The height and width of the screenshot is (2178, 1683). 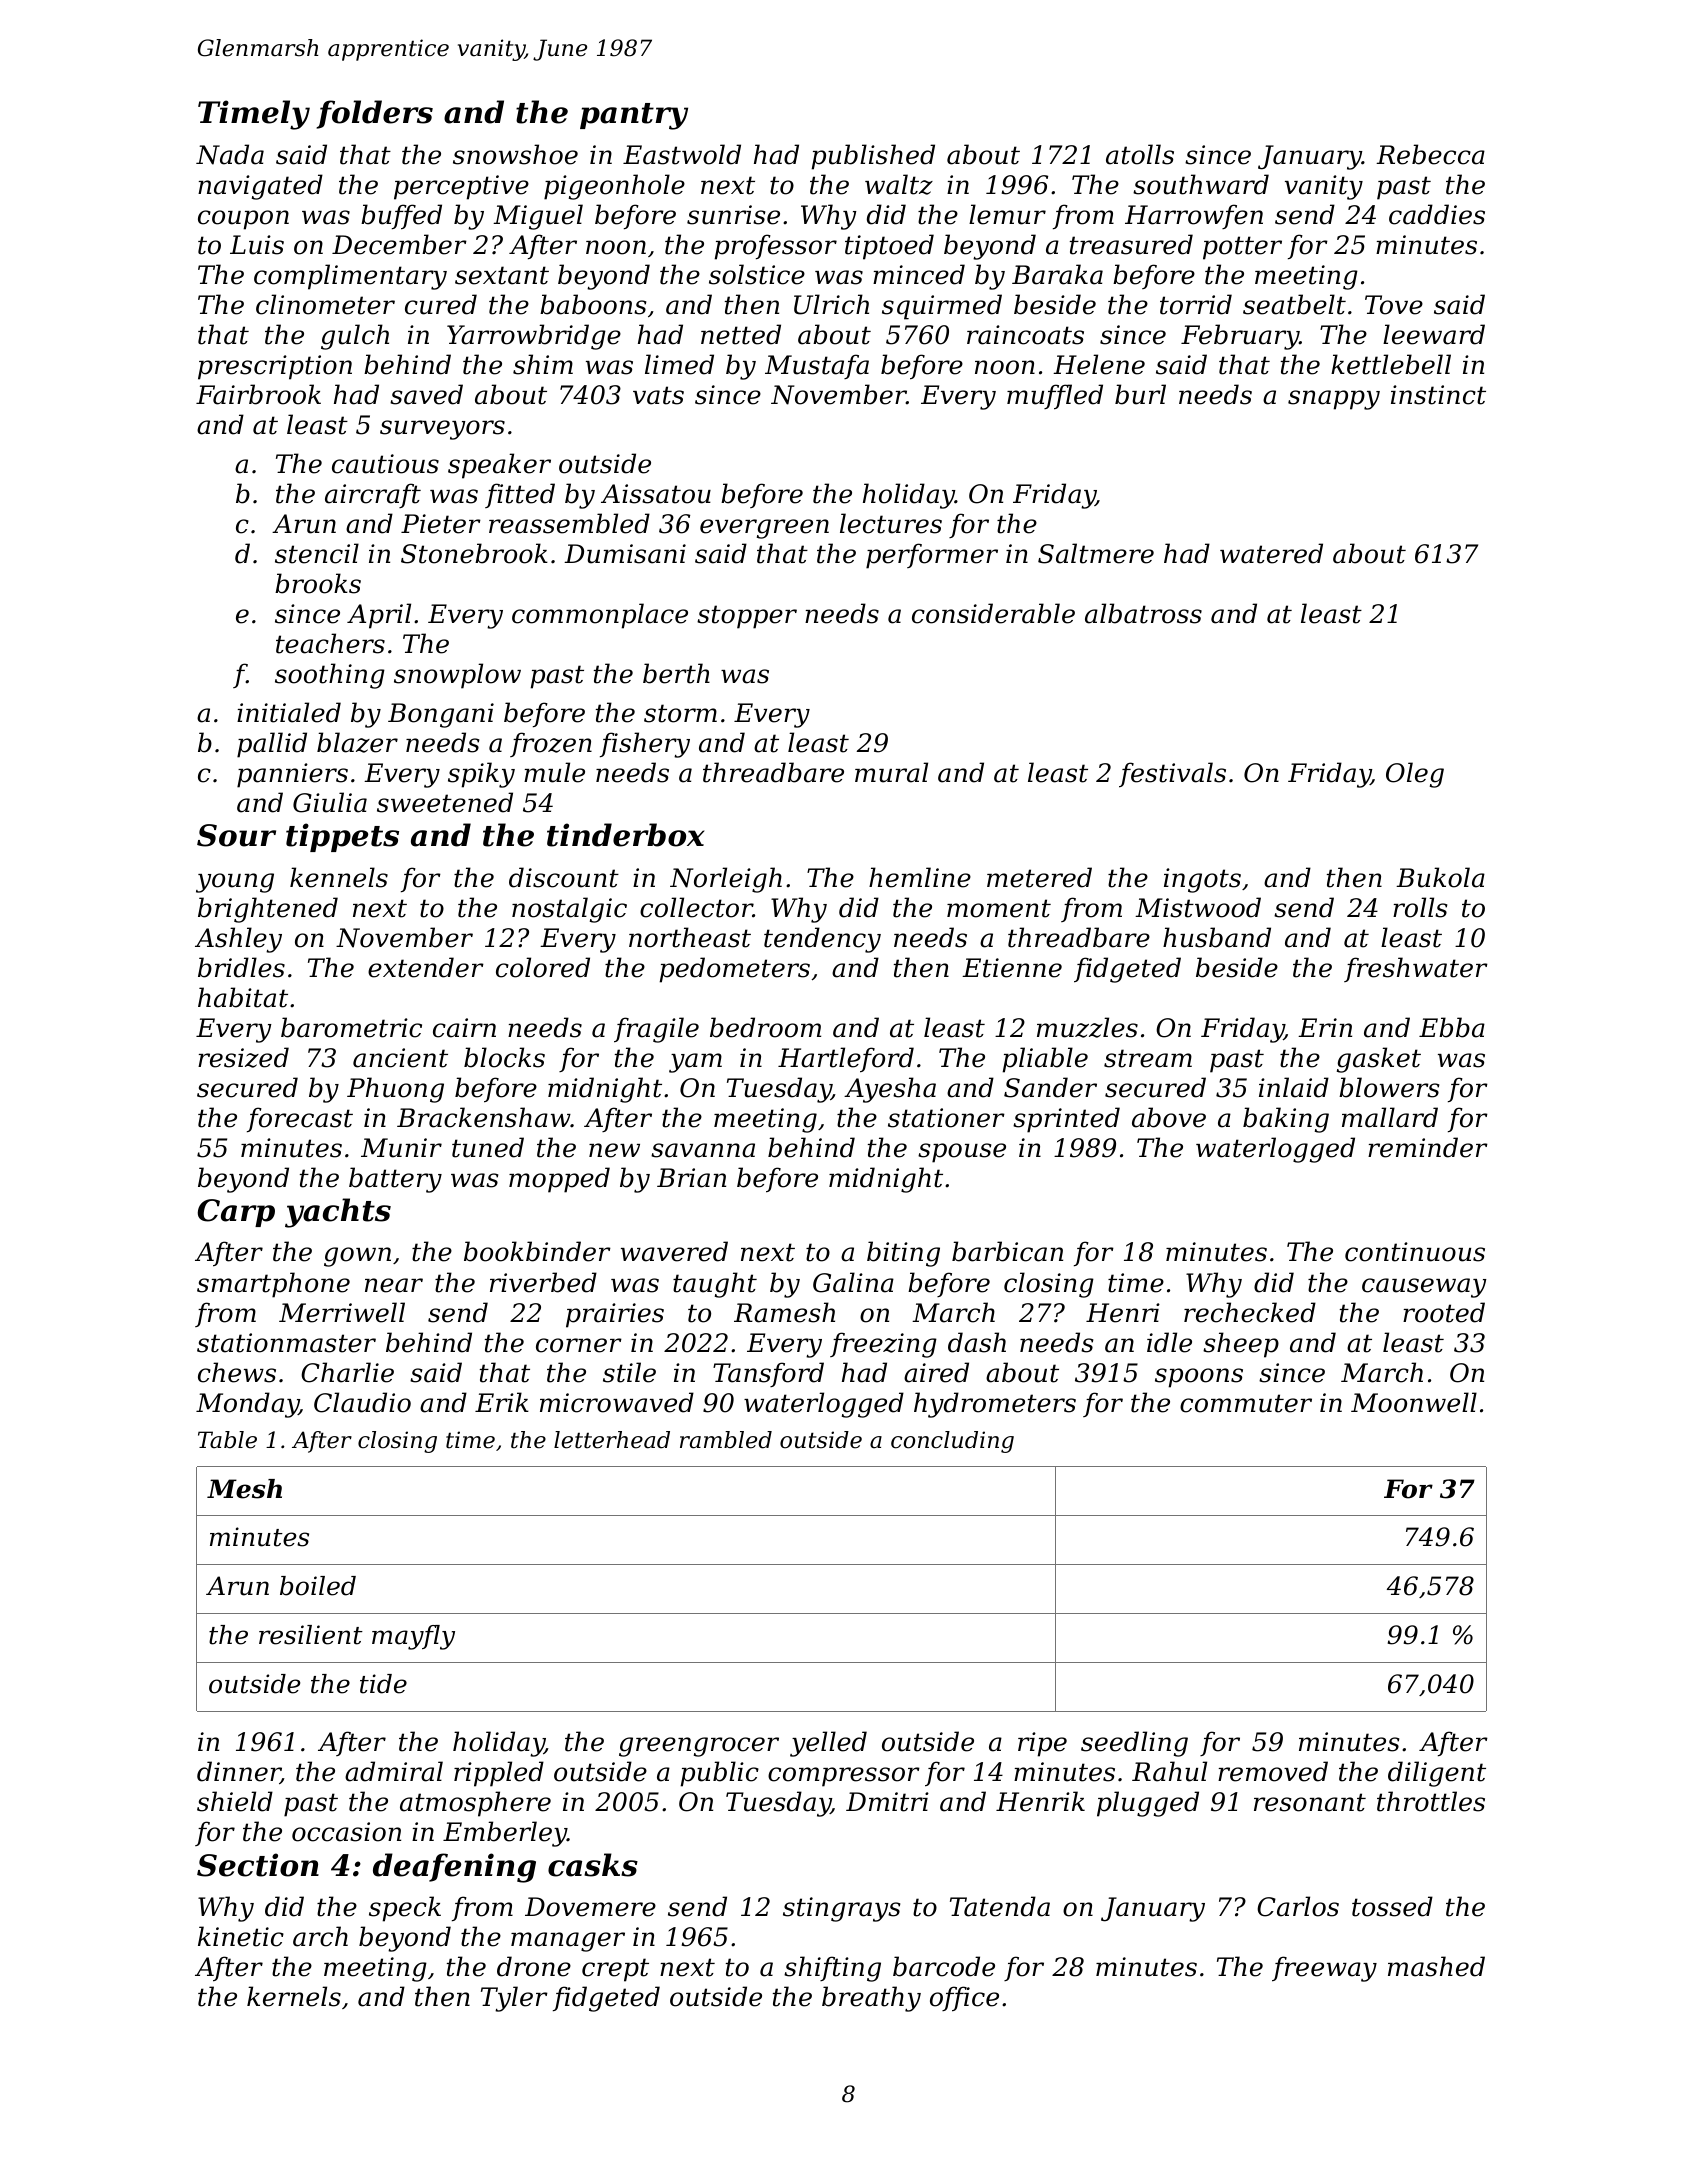 What do you see at coordinates (768, 1374) in the screenshot?
I see `Tansford` at bounding box center [768, 1374].
